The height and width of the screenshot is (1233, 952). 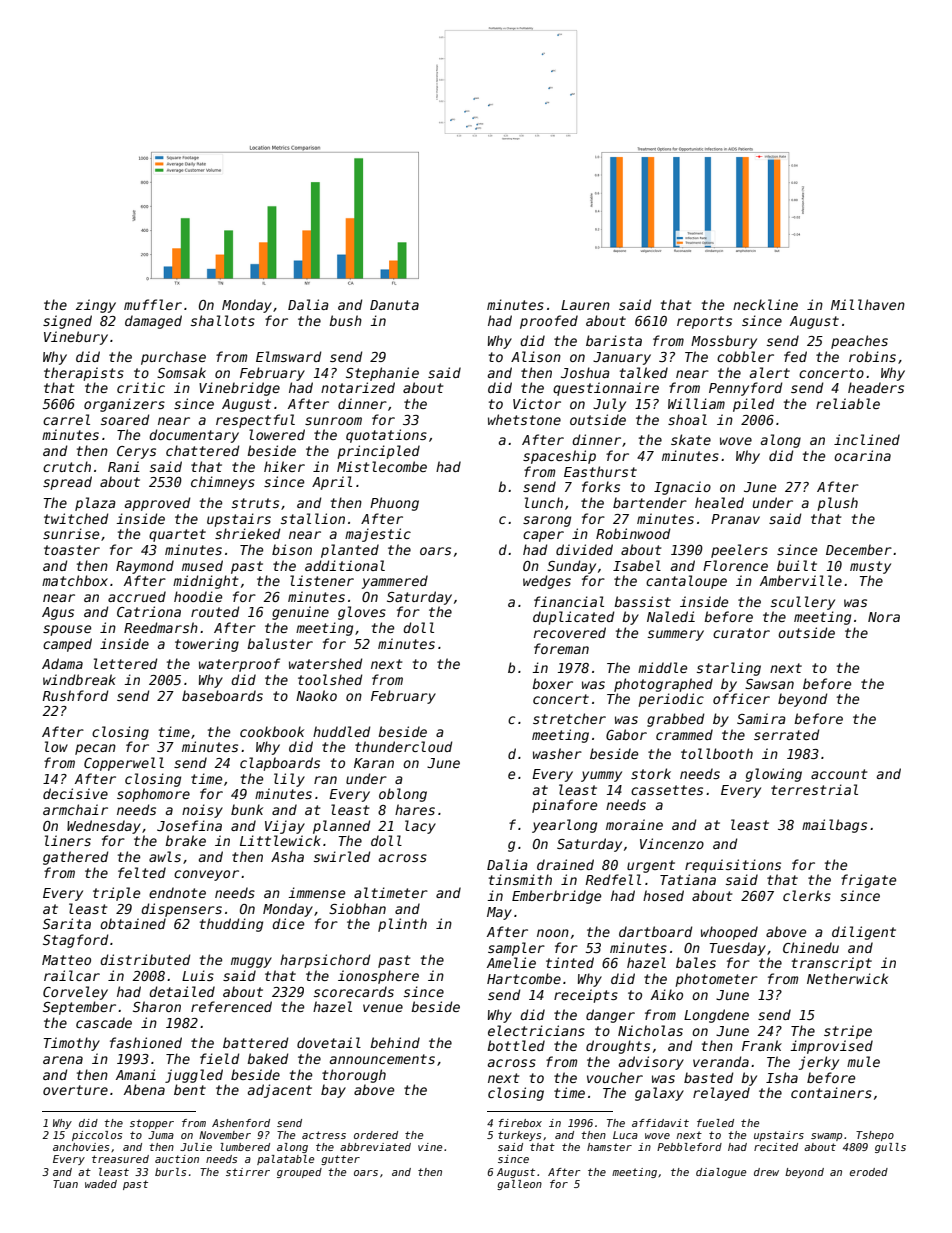 What do you see at coordinates (520, 879) in the screenshot?
I see `tinsmith` at bounding box center [520, 879].
